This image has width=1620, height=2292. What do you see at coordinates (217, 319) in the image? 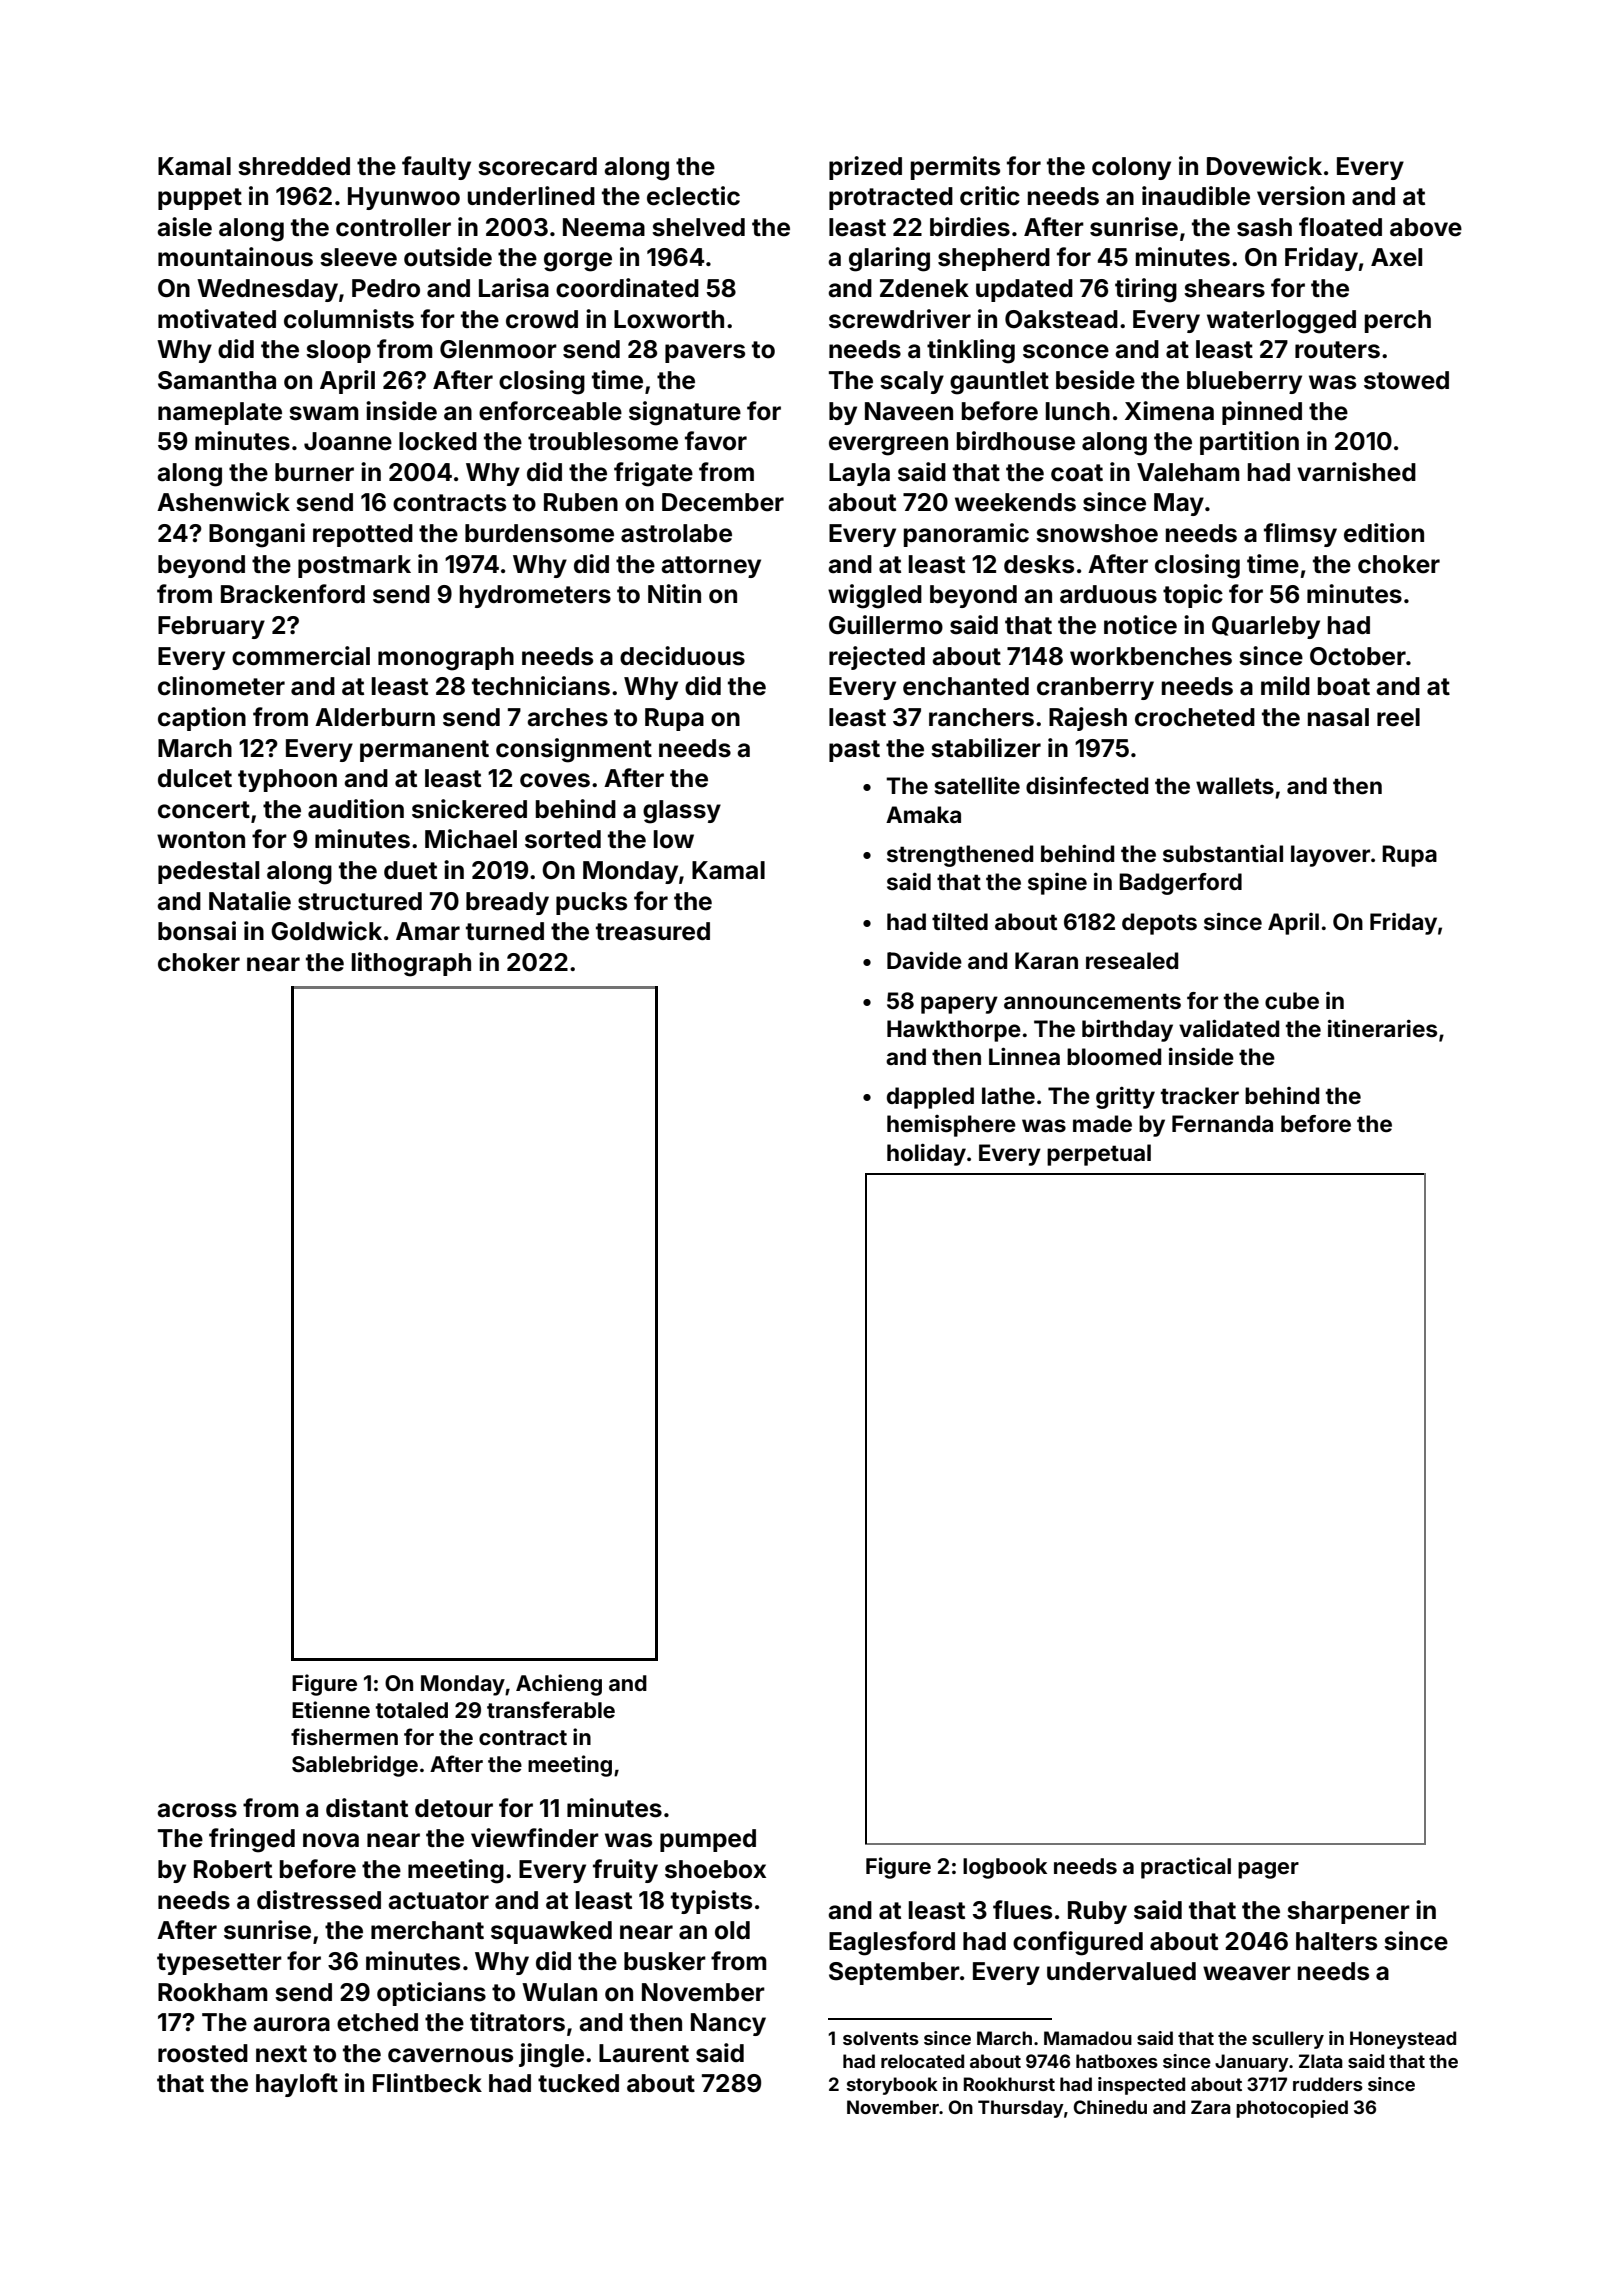
I see `motivated` at bounding box center [217, 319].
